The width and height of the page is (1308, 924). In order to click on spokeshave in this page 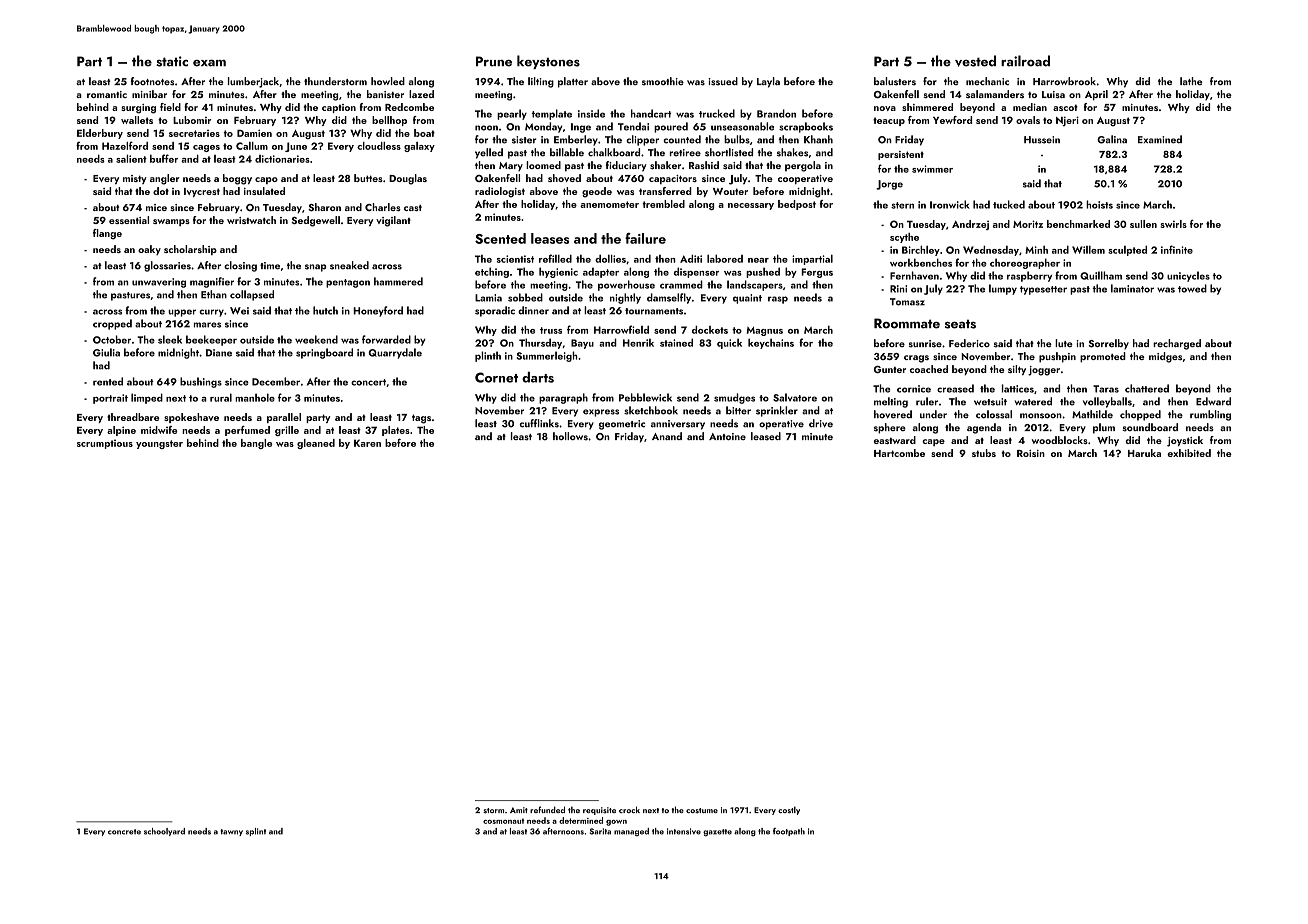, I will do `click(191, 418)`.
